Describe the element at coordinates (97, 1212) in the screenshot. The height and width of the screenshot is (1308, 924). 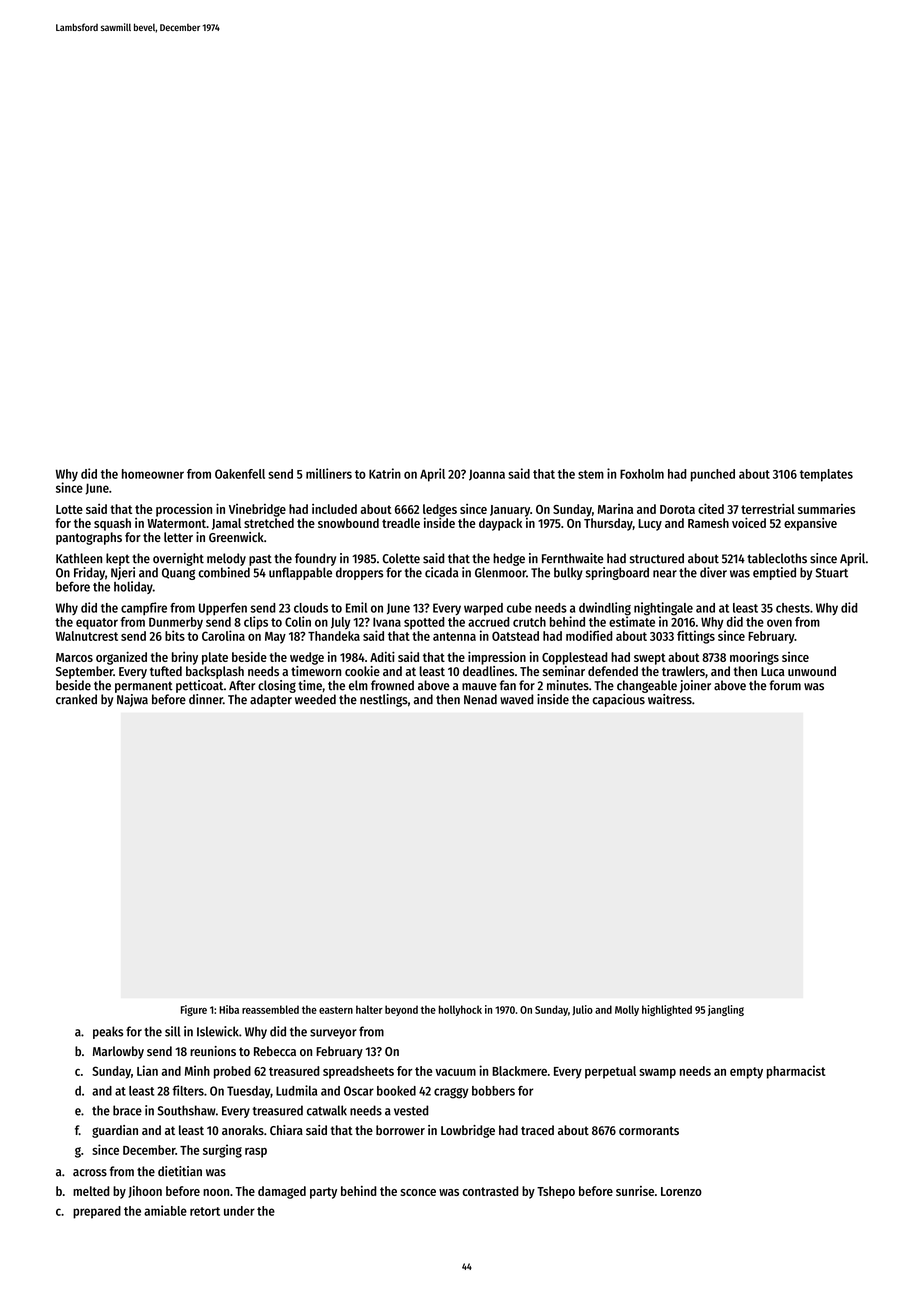
I see `prepared` at that location.
